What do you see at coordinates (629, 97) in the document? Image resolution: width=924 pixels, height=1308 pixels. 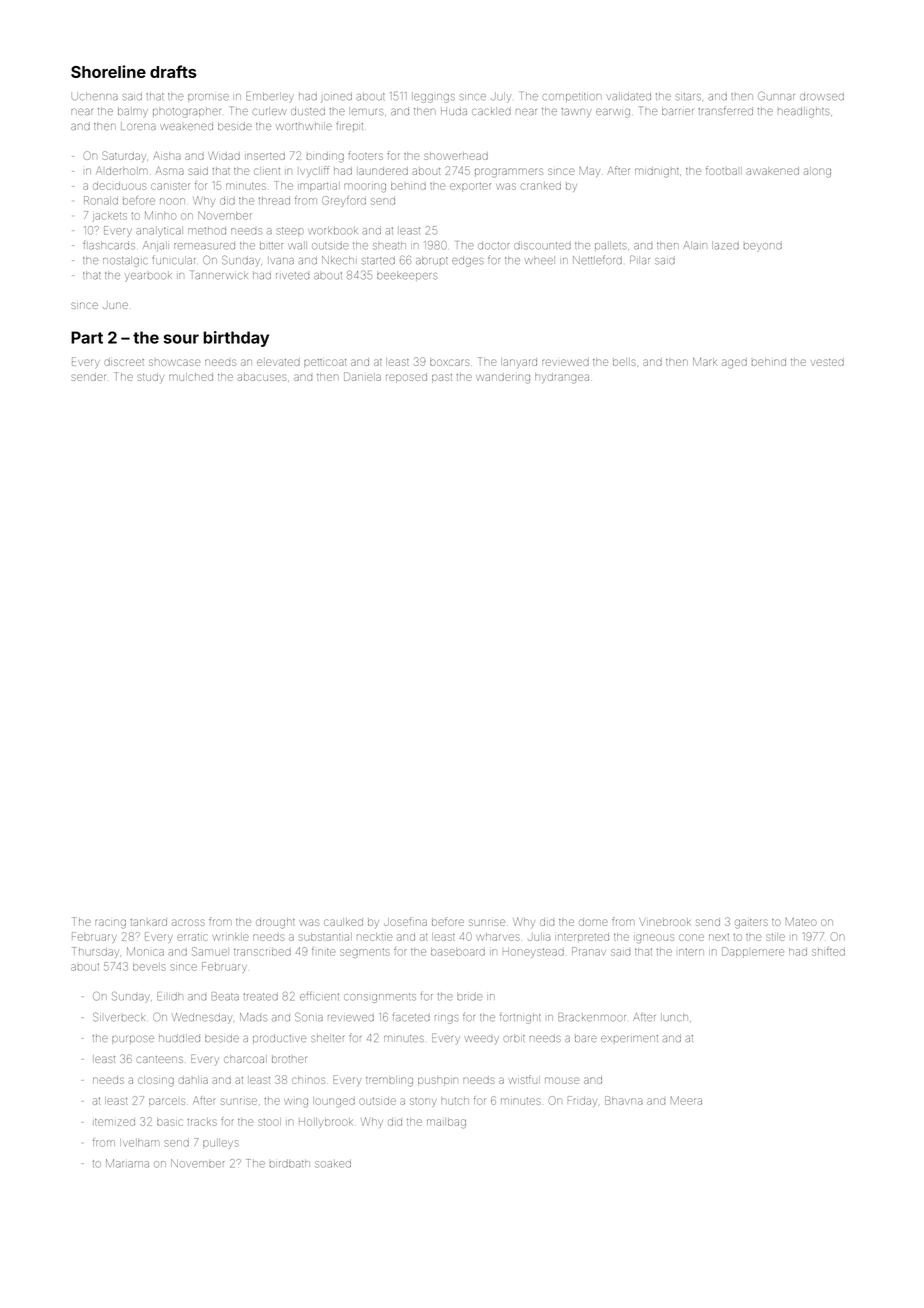 I see `validated` at bounding box center [629, 97].
